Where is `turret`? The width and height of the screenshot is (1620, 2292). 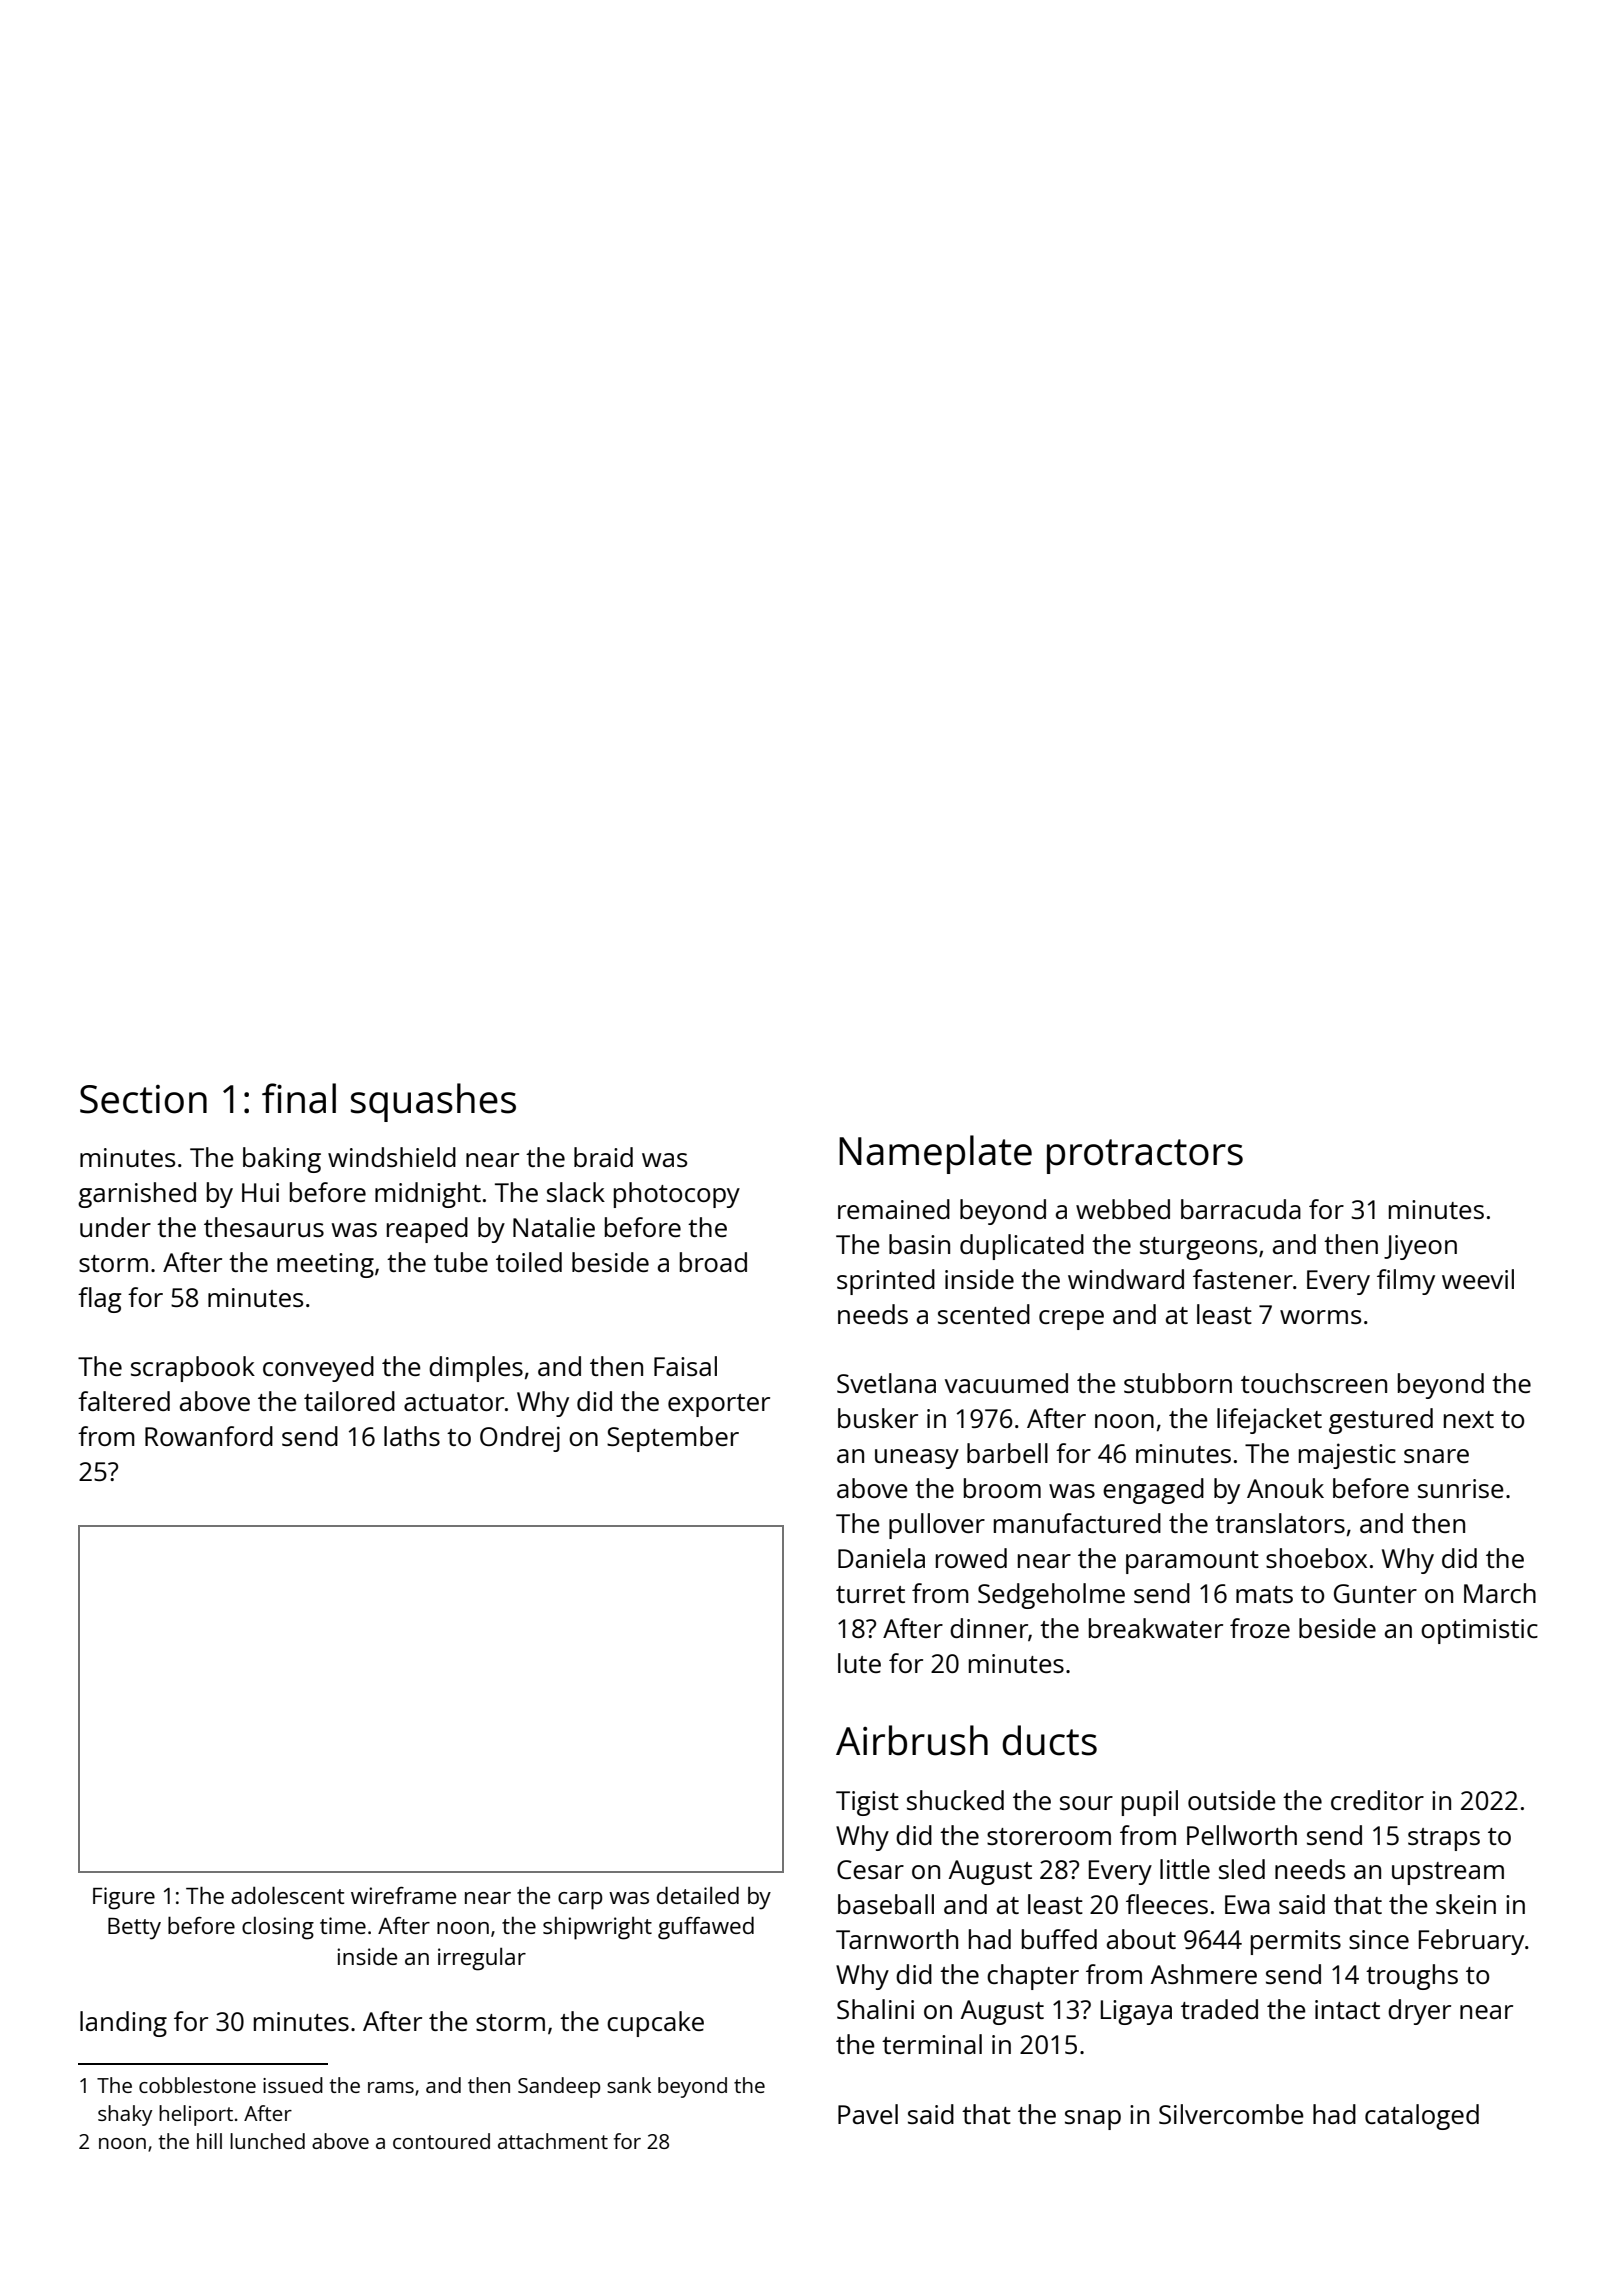 turret is located at coordinates (870, 1594).
